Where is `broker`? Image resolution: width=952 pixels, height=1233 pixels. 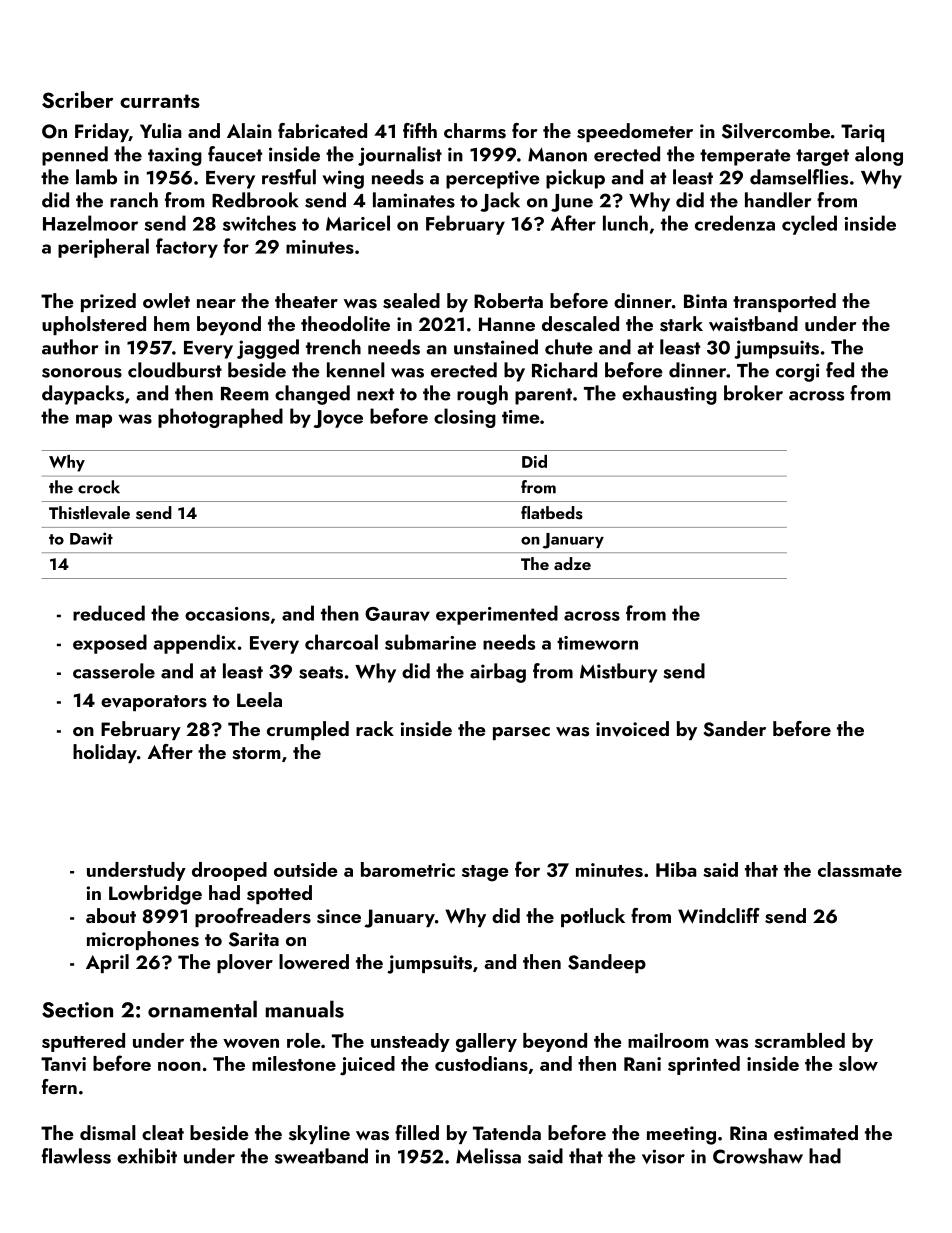
broker is located at coordinates (753, 393).
